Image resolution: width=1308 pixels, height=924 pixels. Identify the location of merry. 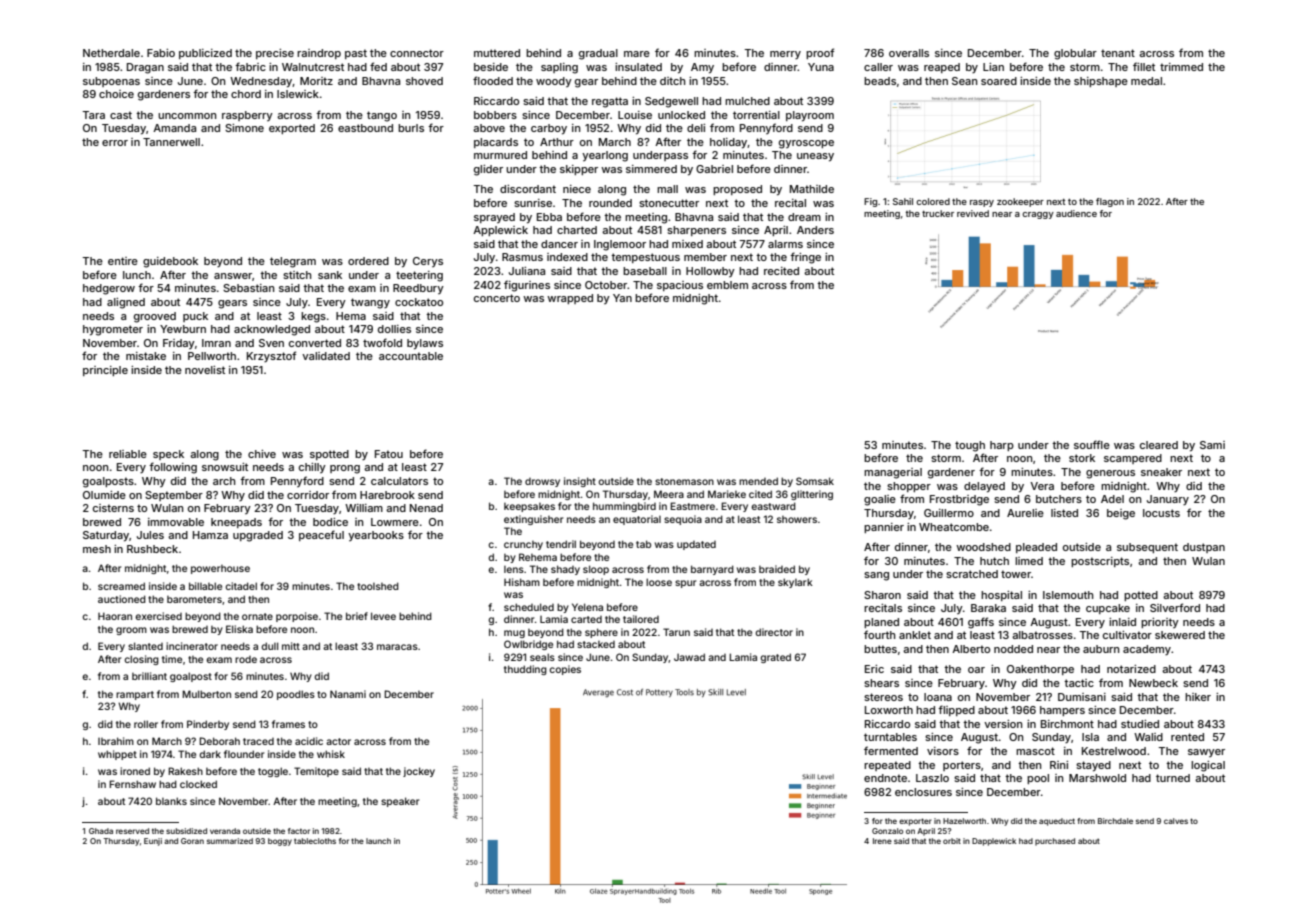
(785, 55).
